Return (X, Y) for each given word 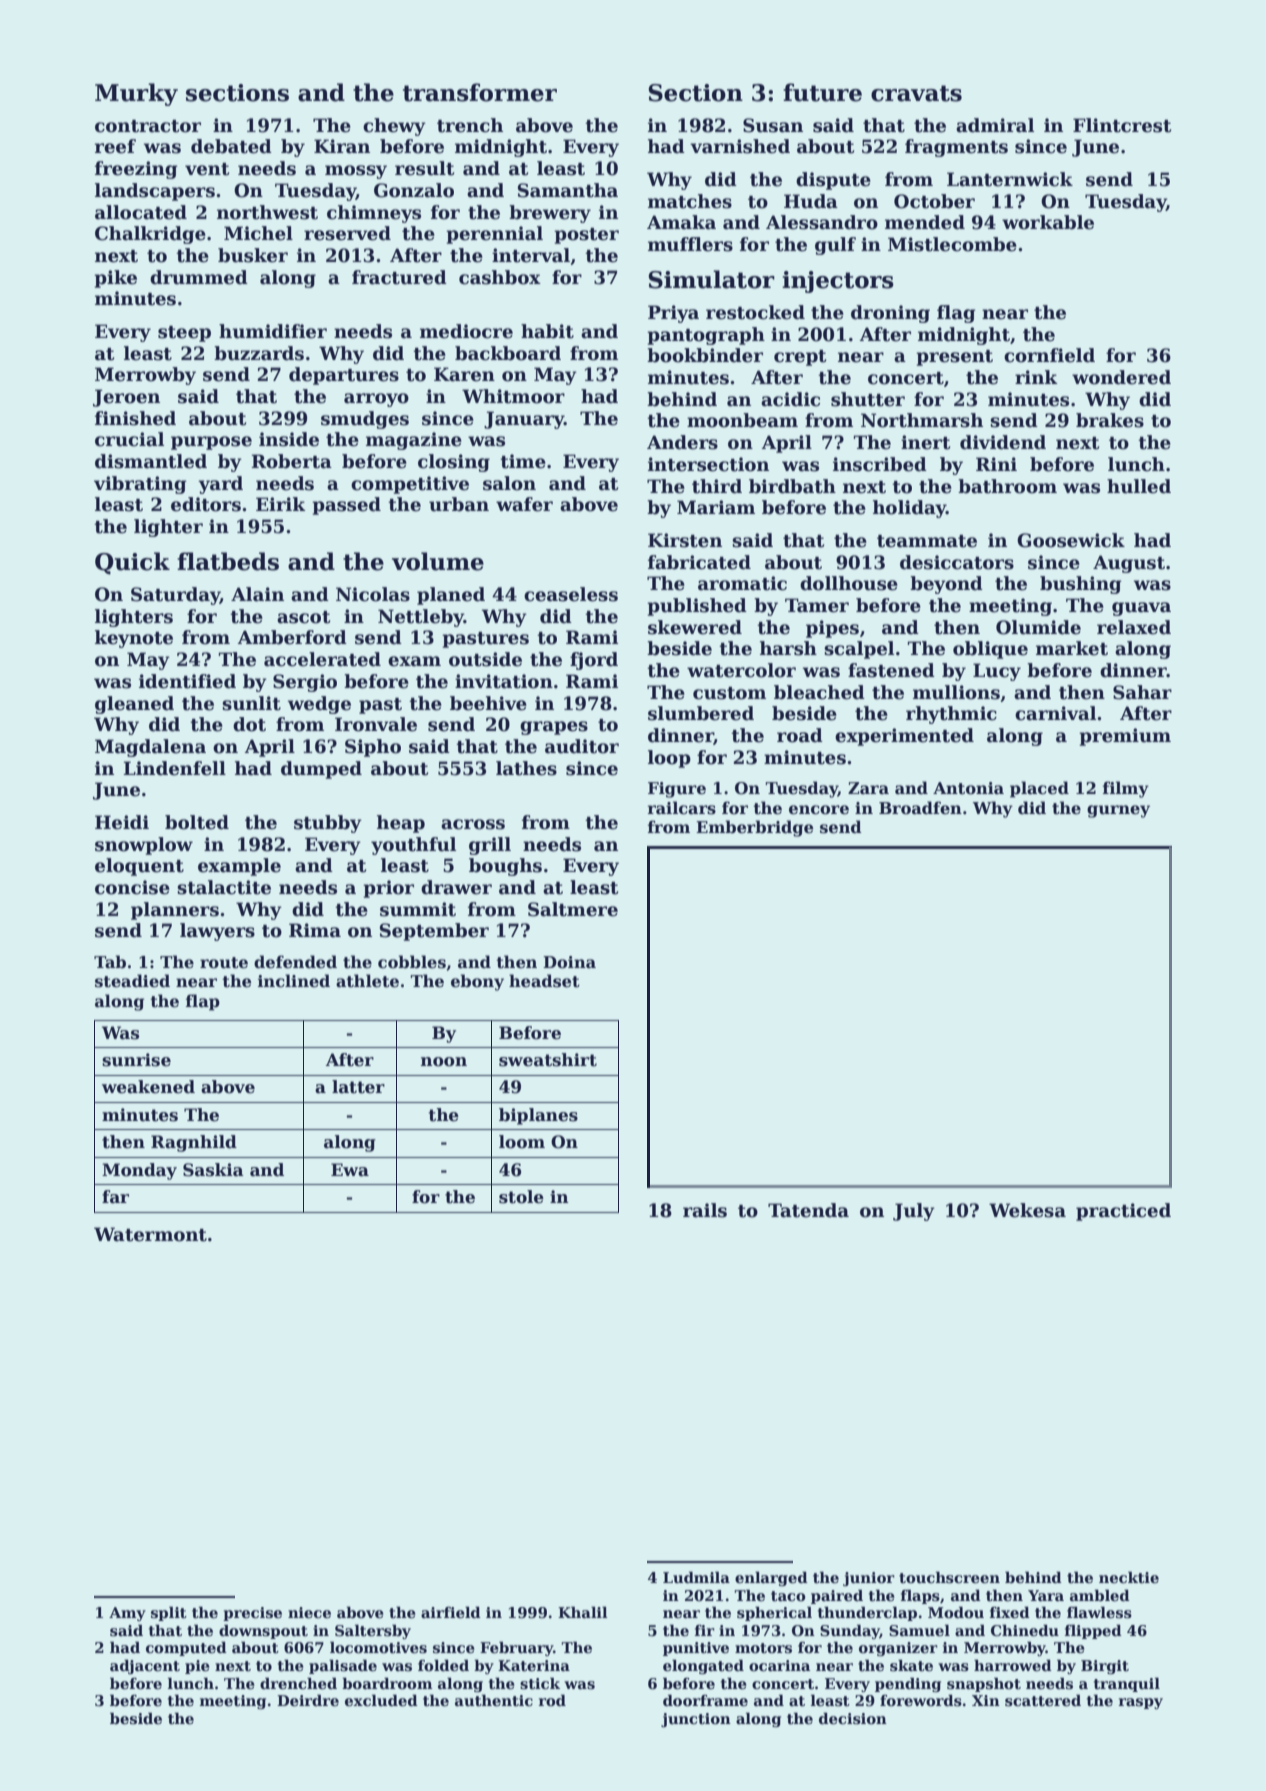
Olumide (1038, 627)
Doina (569, 962)
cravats (916, 93)
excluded (381, 1700)
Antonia (968, 788)
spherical (774, 1613)
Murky (136, 94)
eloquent (139, 867)
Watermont (150, 1234)
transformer (480, 92)
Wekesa (1027, 1210)
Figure (677, 790)
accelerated (322, 659)
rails (705, 1210)
